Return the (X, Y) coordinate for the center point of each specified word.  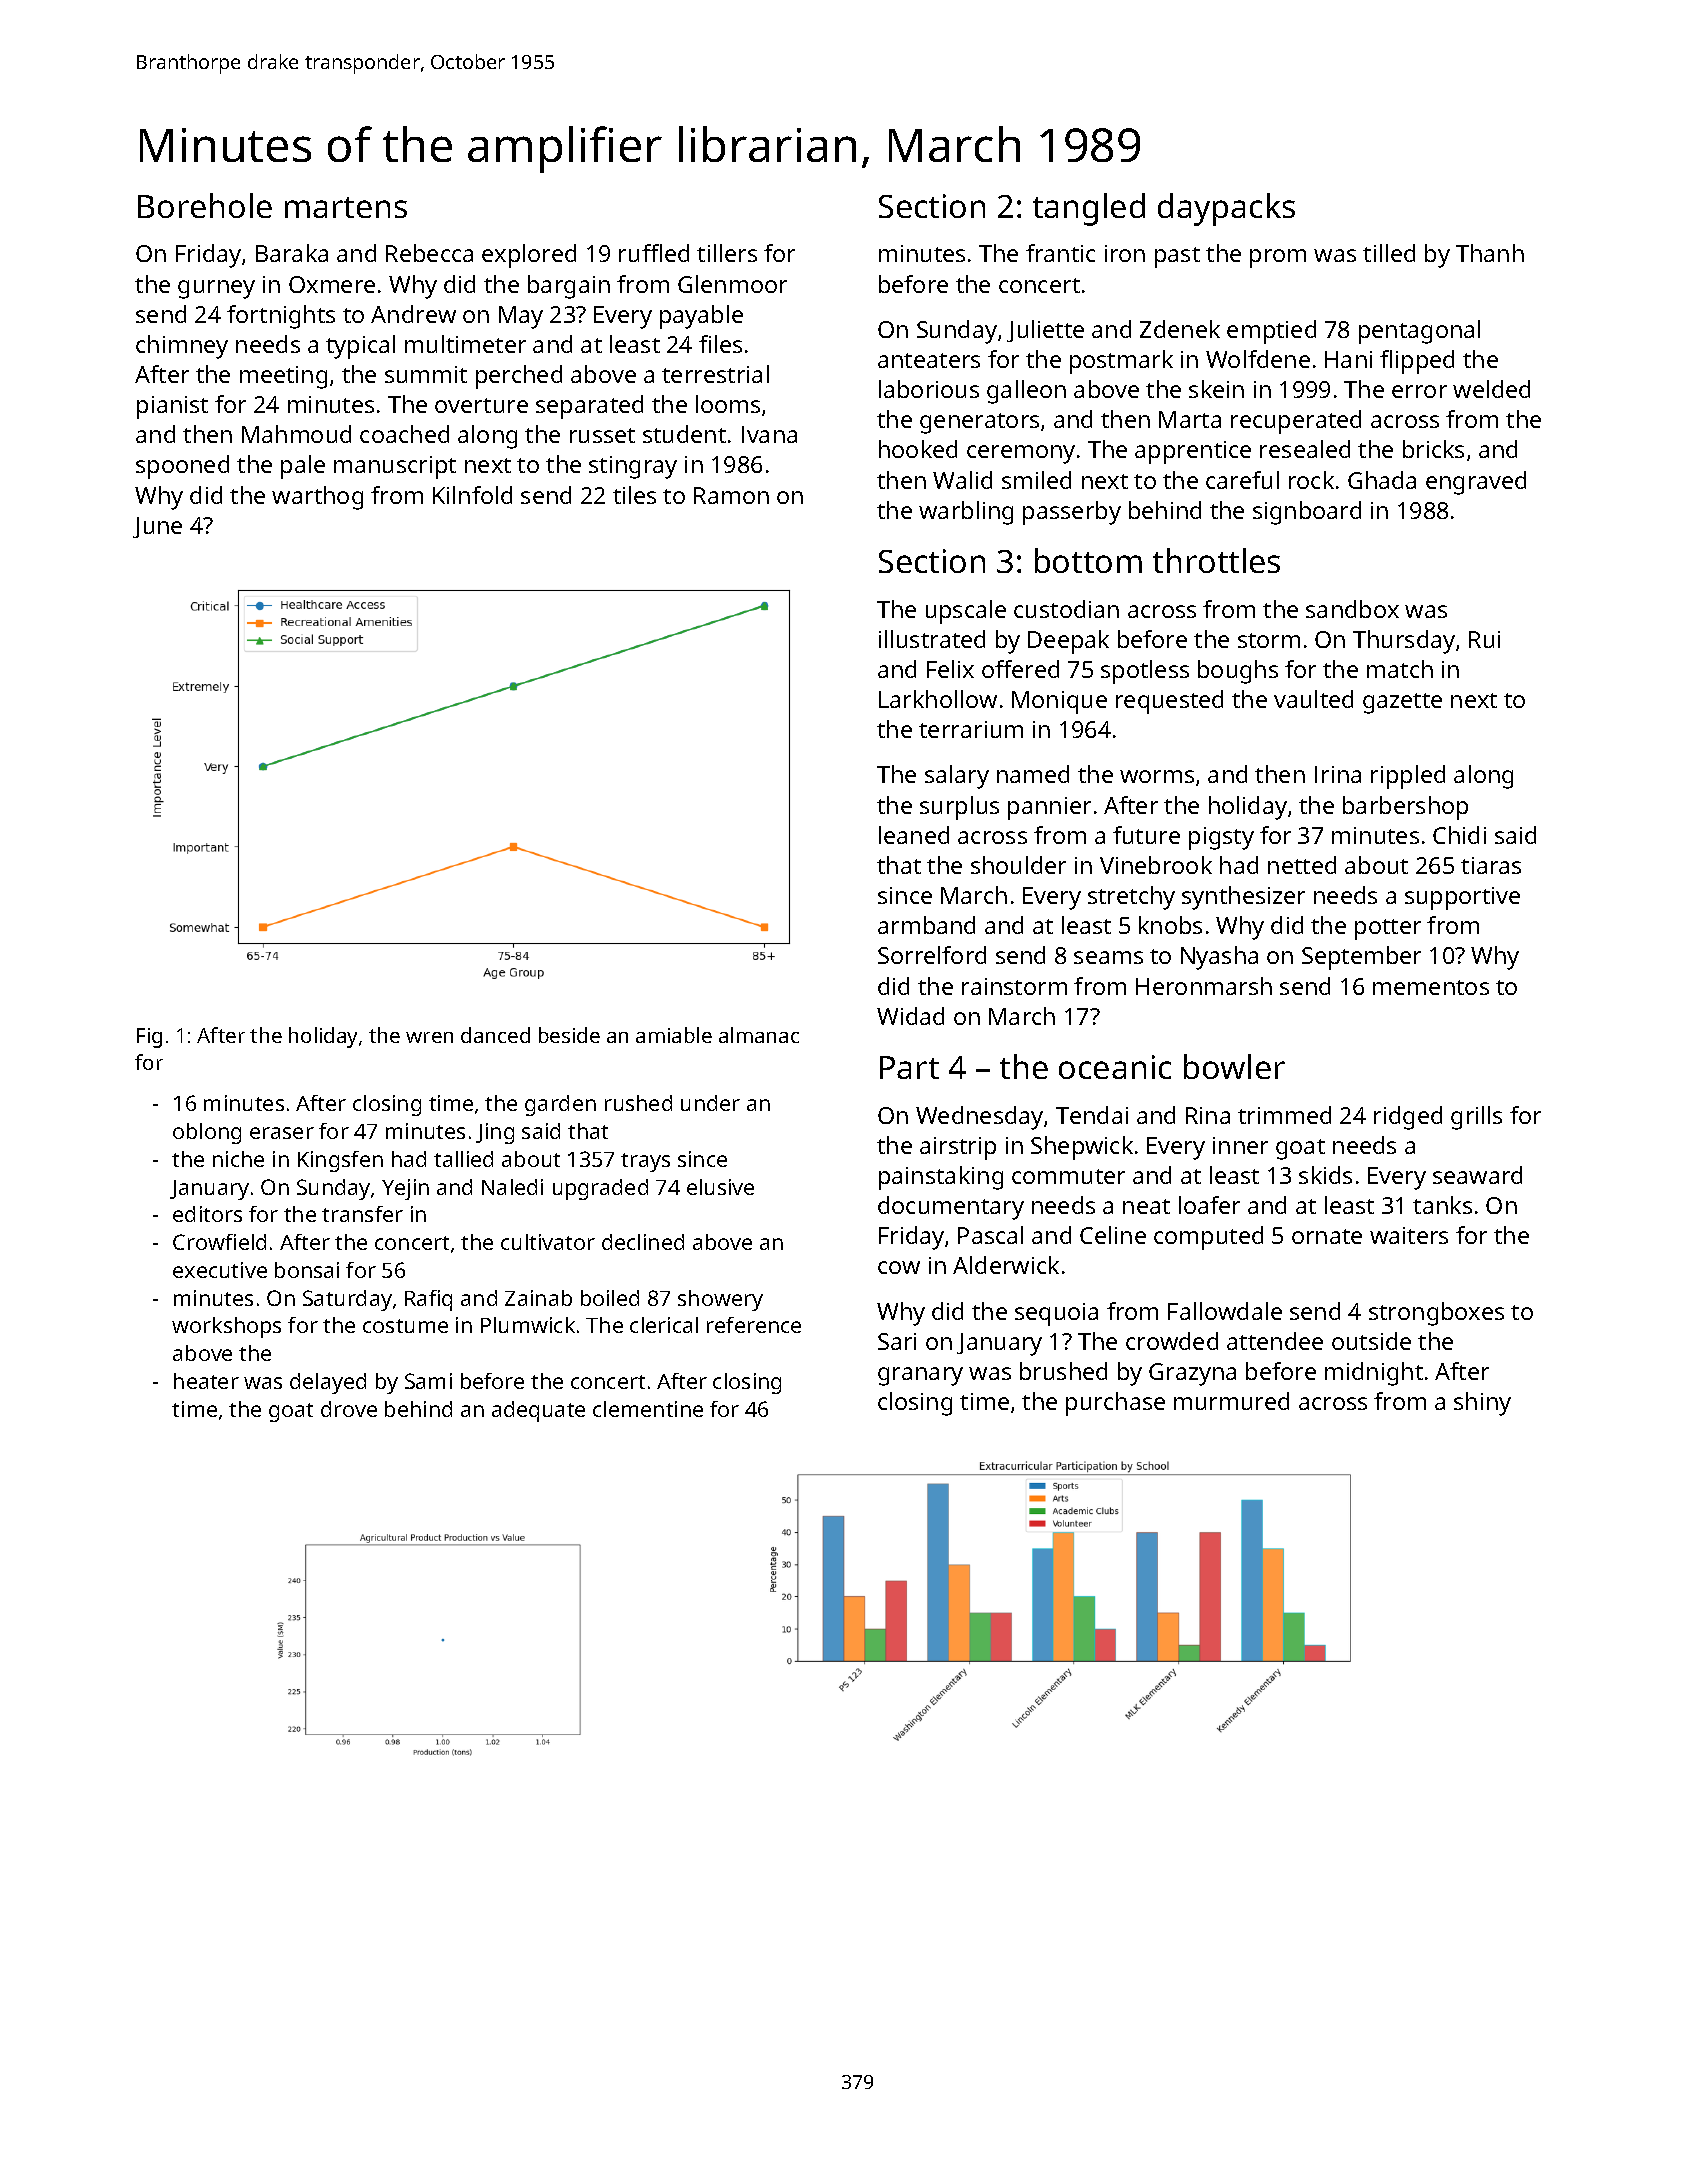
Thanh (1490, 253)
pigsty (1221, 838)
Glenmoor (732, 284)
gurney (216, 289)
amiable (674, 1035)
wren (429, 1037)
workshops (226, 1327)
